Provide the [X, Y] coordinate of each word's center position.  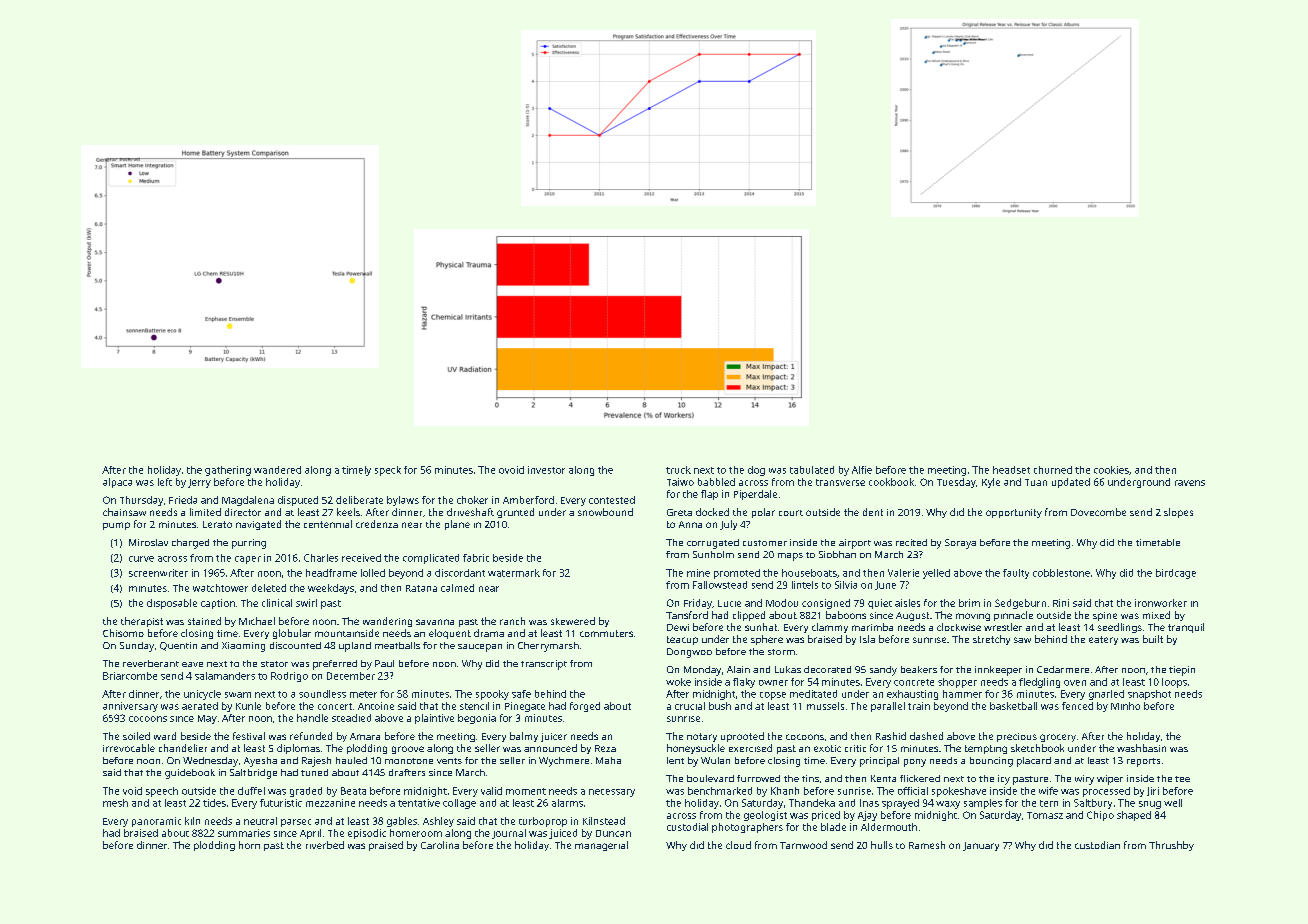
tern [1049, 803]
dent [873, 512]
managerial [601, 846]
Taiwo [680, 482]
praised [386, 846]
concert [335, 706]
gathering [228, 471]
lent [675, 760]
